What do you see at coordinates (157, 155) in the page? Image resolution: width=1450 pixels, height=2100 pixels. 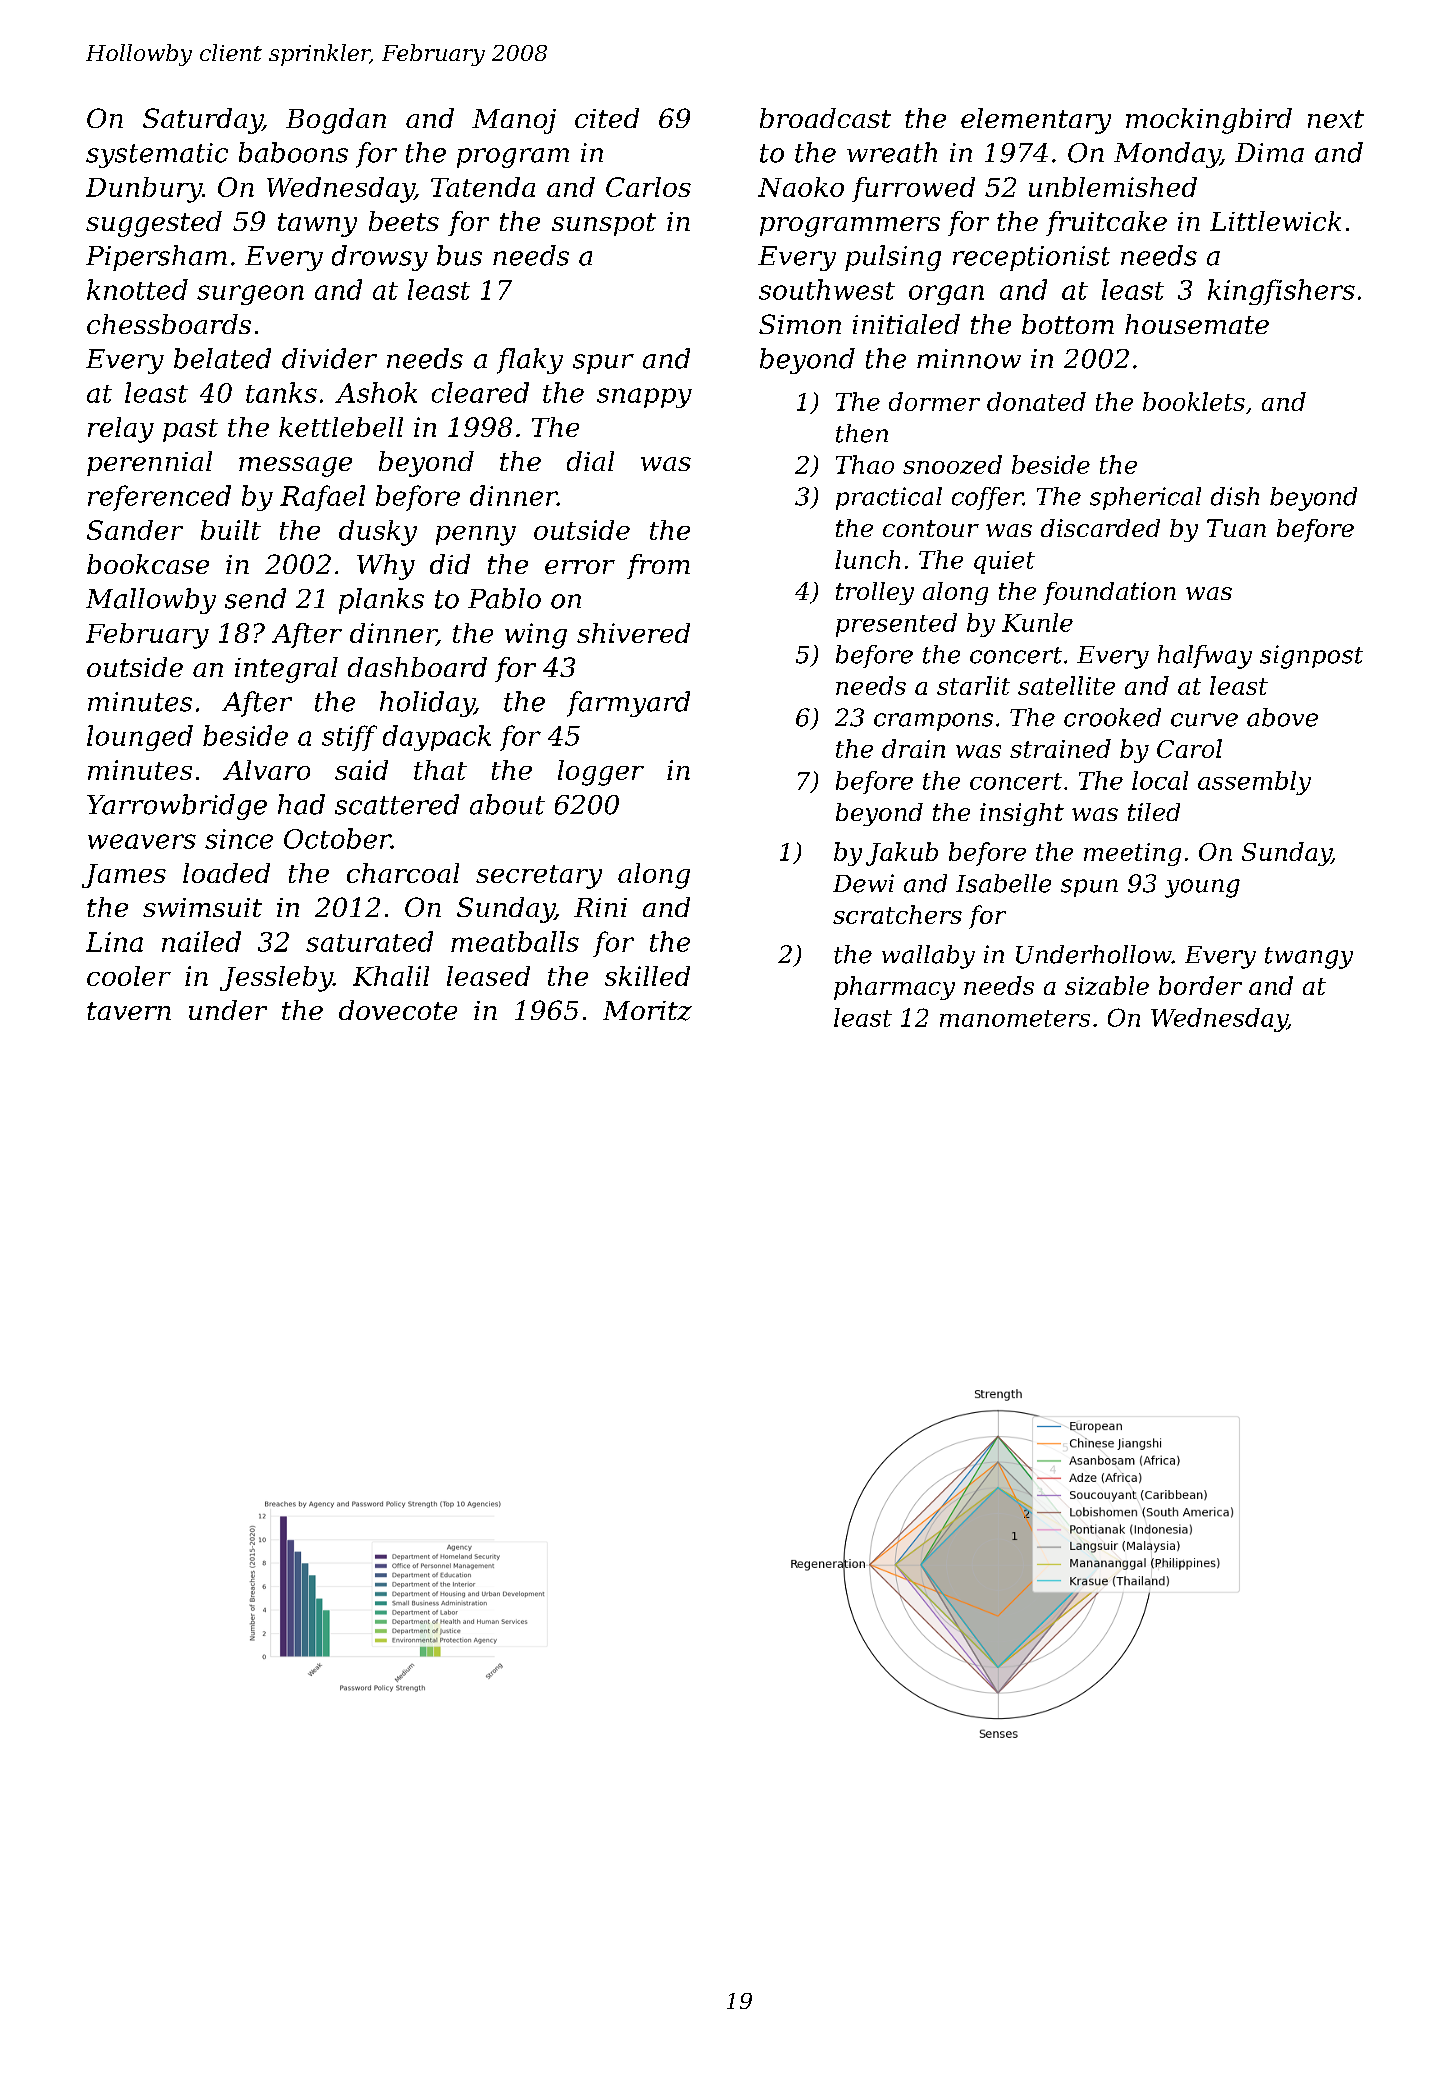 I see `systematic` at bounding box center [157, 155].
